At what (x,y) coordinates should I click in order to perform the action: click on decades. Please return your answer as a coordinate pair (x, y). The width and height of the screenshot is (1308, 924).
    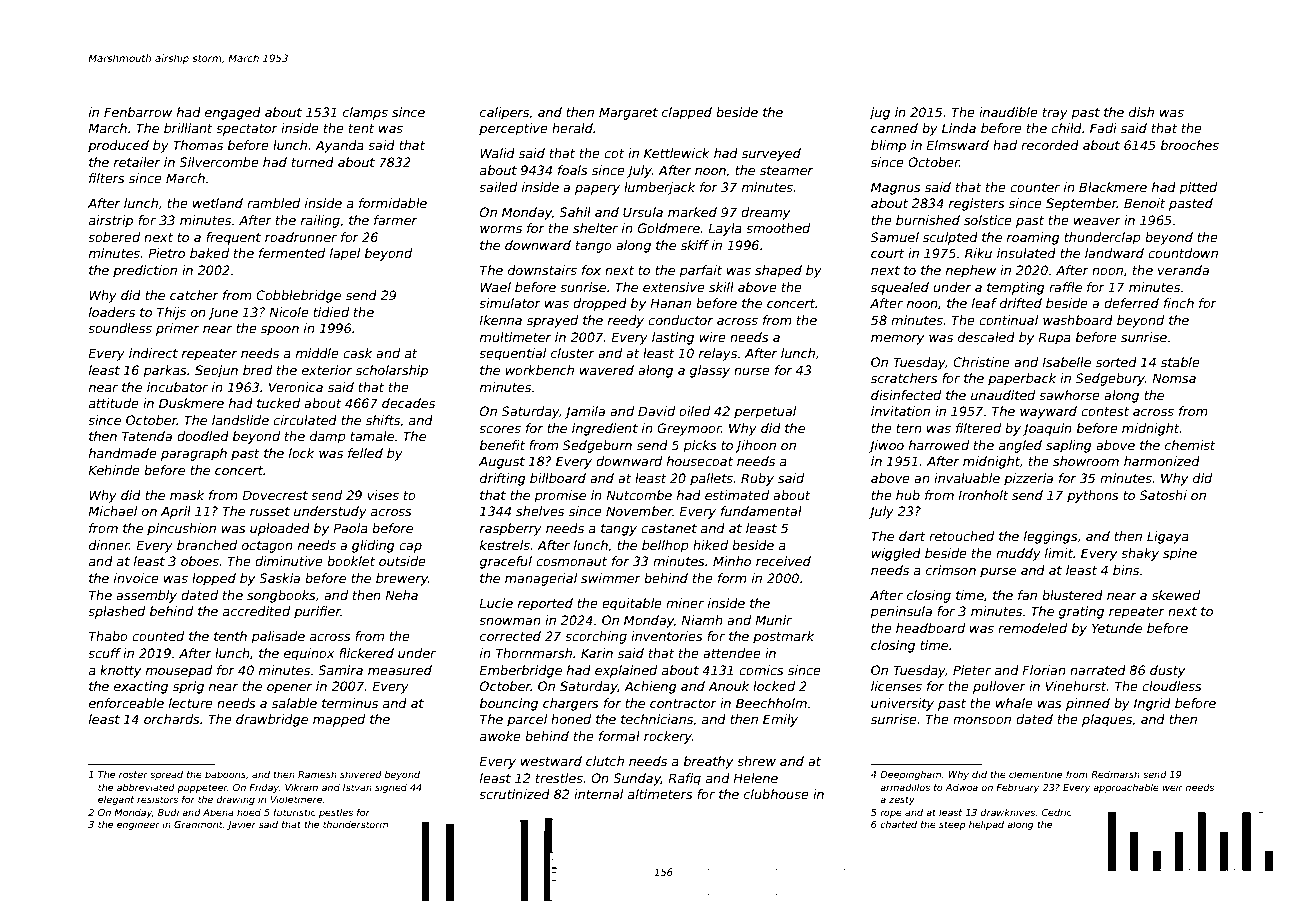
    Looking at the image, I should click on (408, 403).
